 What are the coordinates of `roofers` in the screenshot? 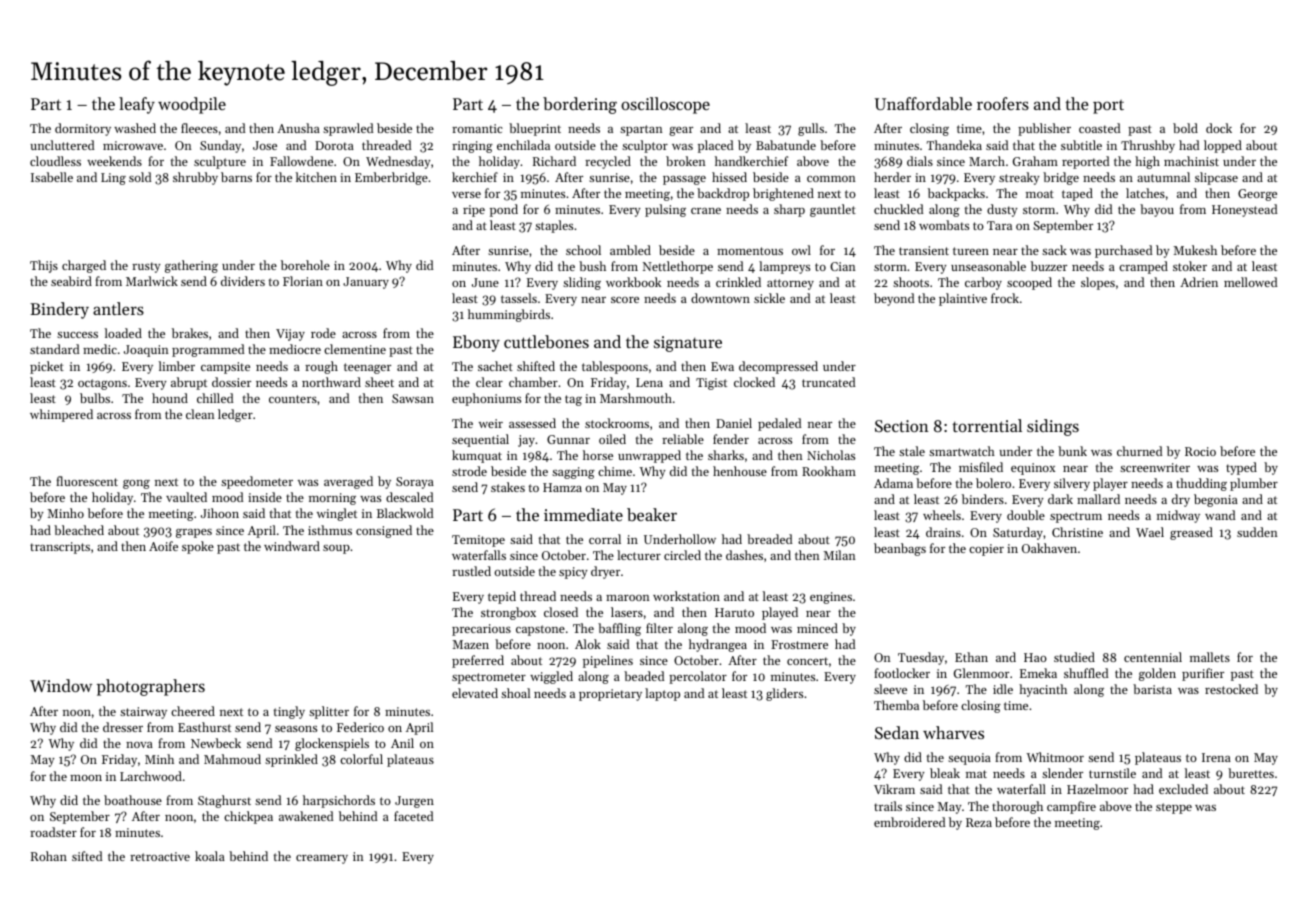 It's located at (1003, 103).
